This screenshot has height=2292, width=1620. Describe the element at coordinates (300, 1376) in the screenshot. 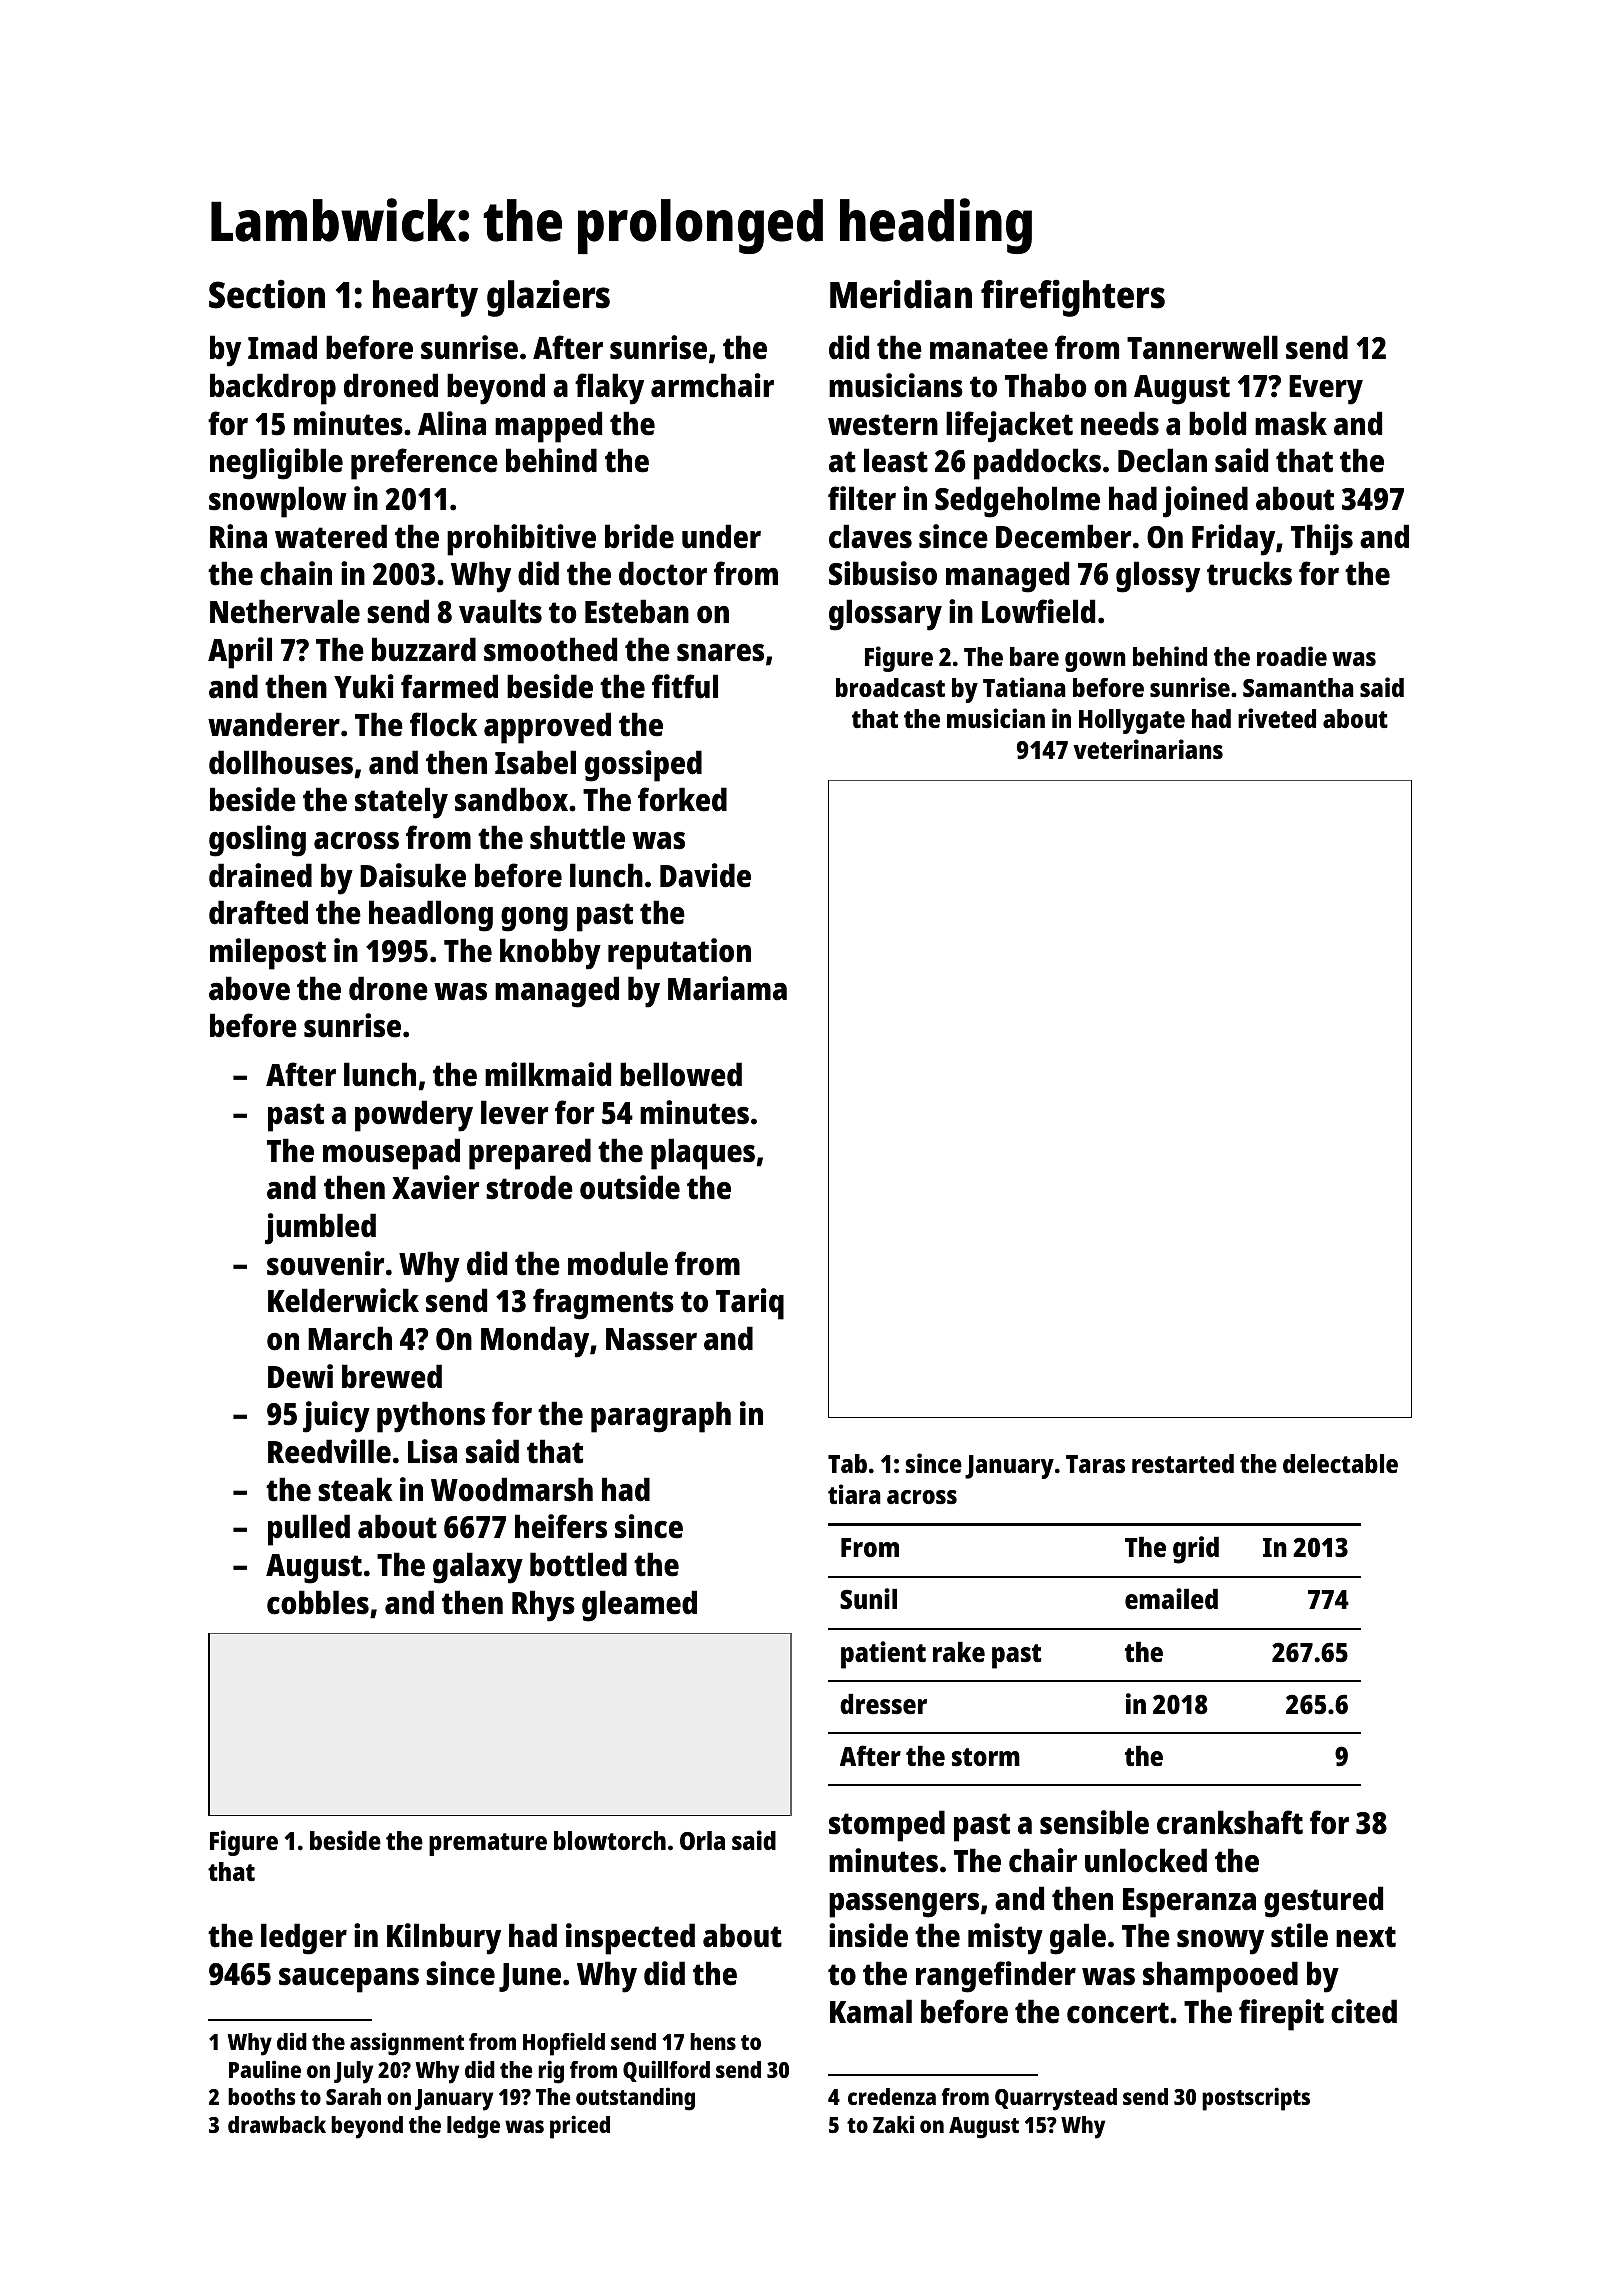

I see `Dewi` at that location.
